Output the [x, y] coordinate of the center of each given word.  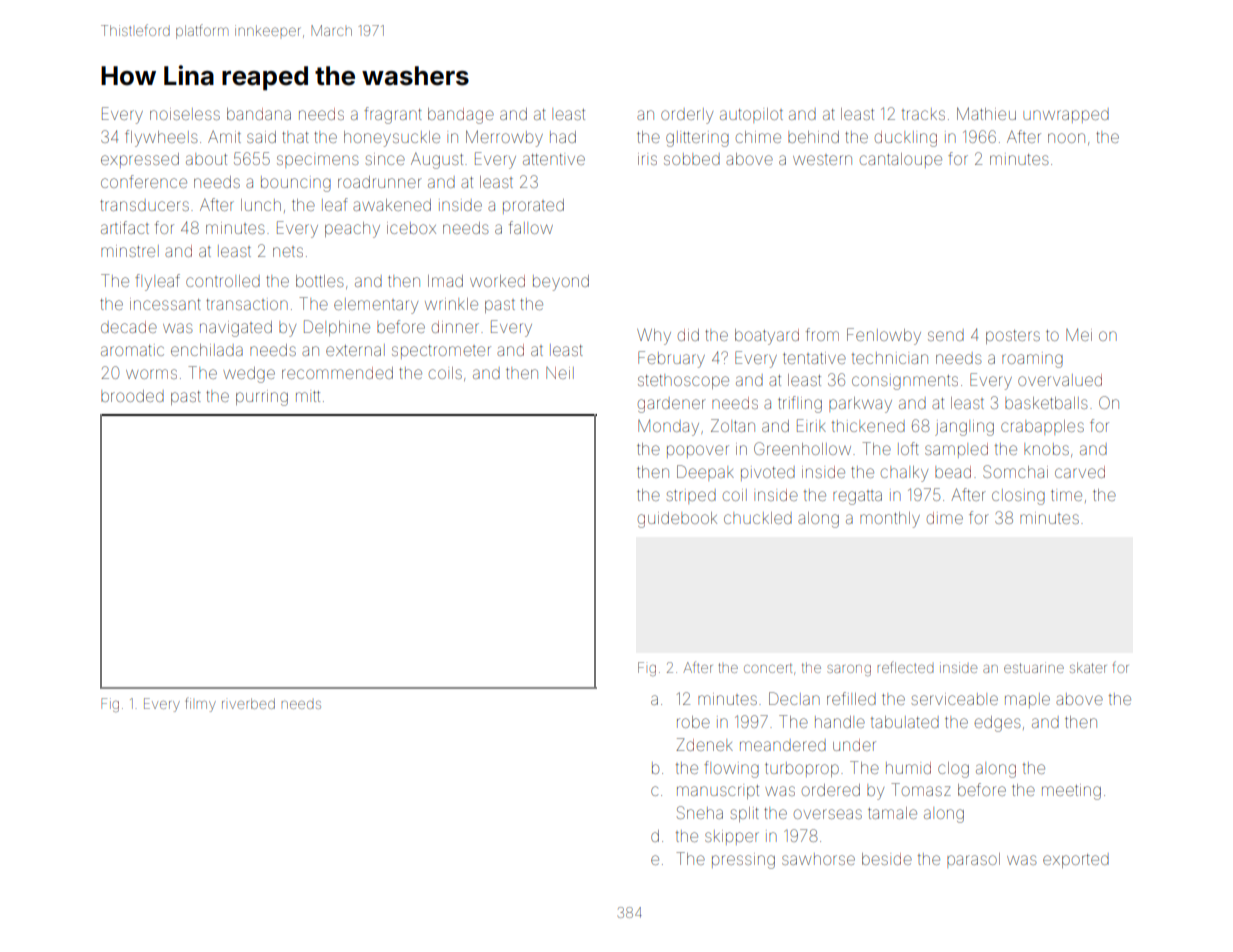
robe [693, 722]
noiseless [185, 114]
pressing [743, 861]
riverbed [248, 703]
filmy [201, 705]
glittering [697, 139]
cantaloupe [901, 160]
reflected [905, 667]
